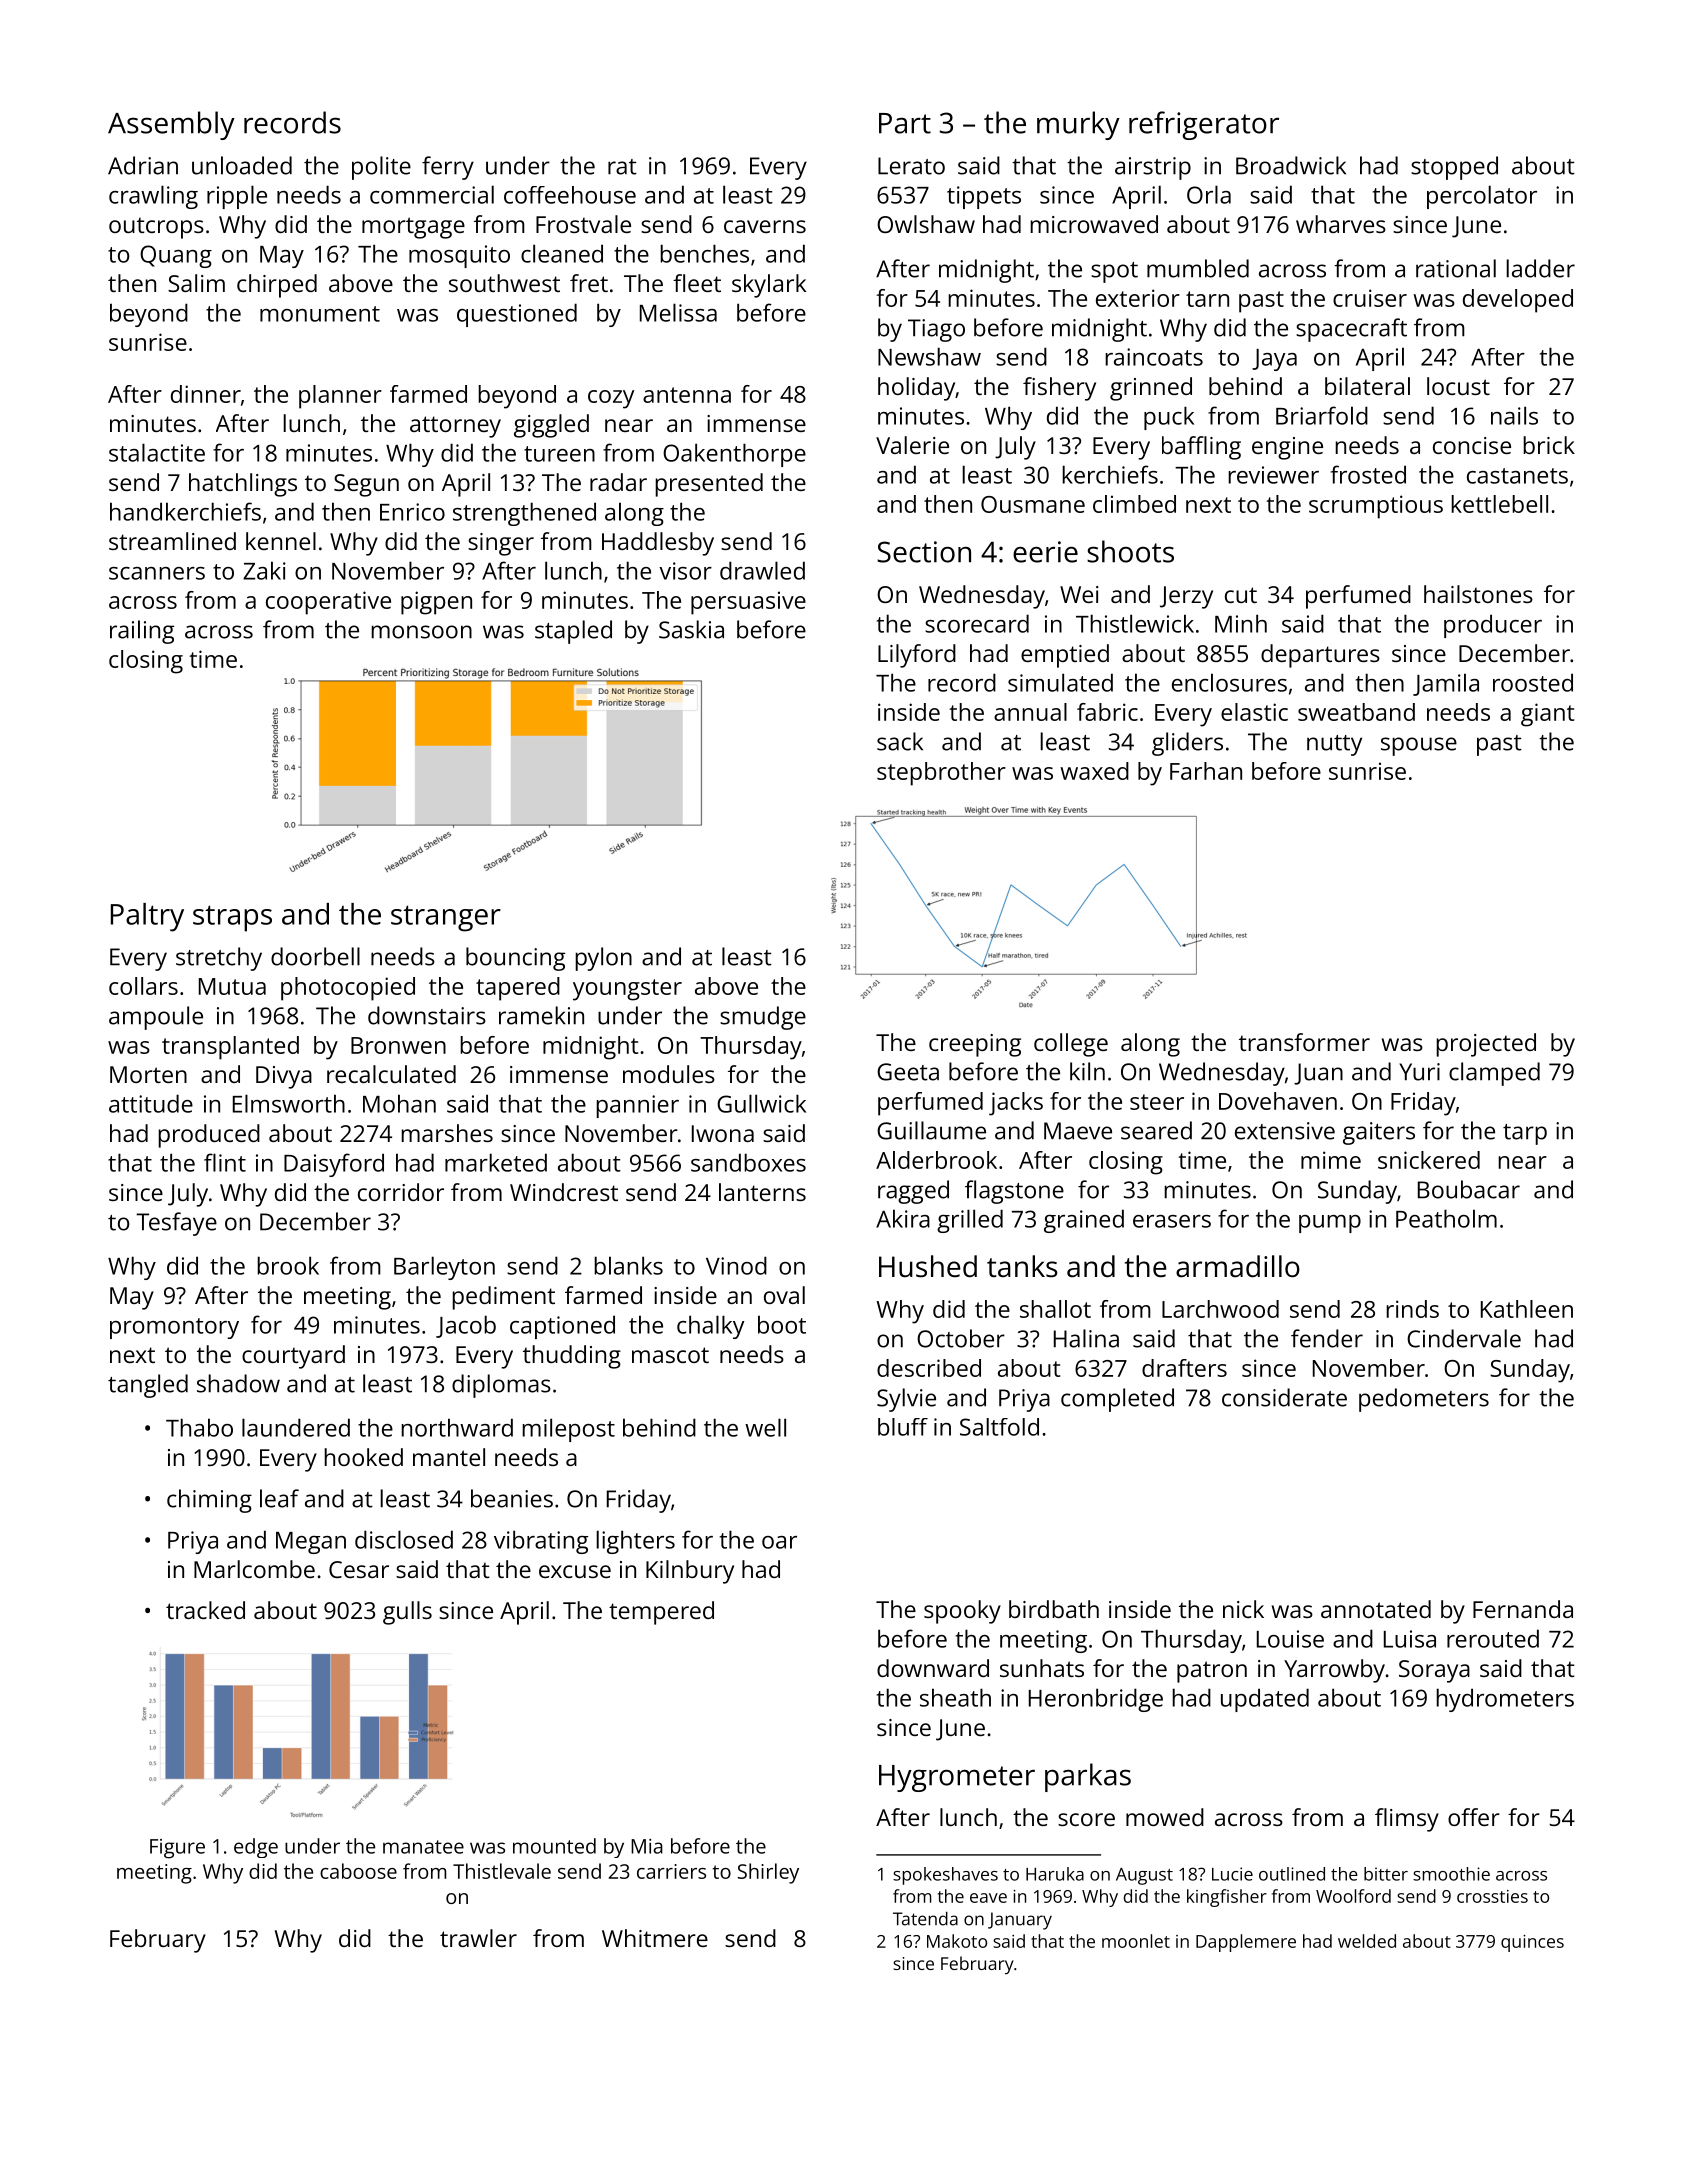 The height and width of the image is (2178, 1683). Describe the element at coordinates (635, 1542) in the image. I see `lighters` at that location.
